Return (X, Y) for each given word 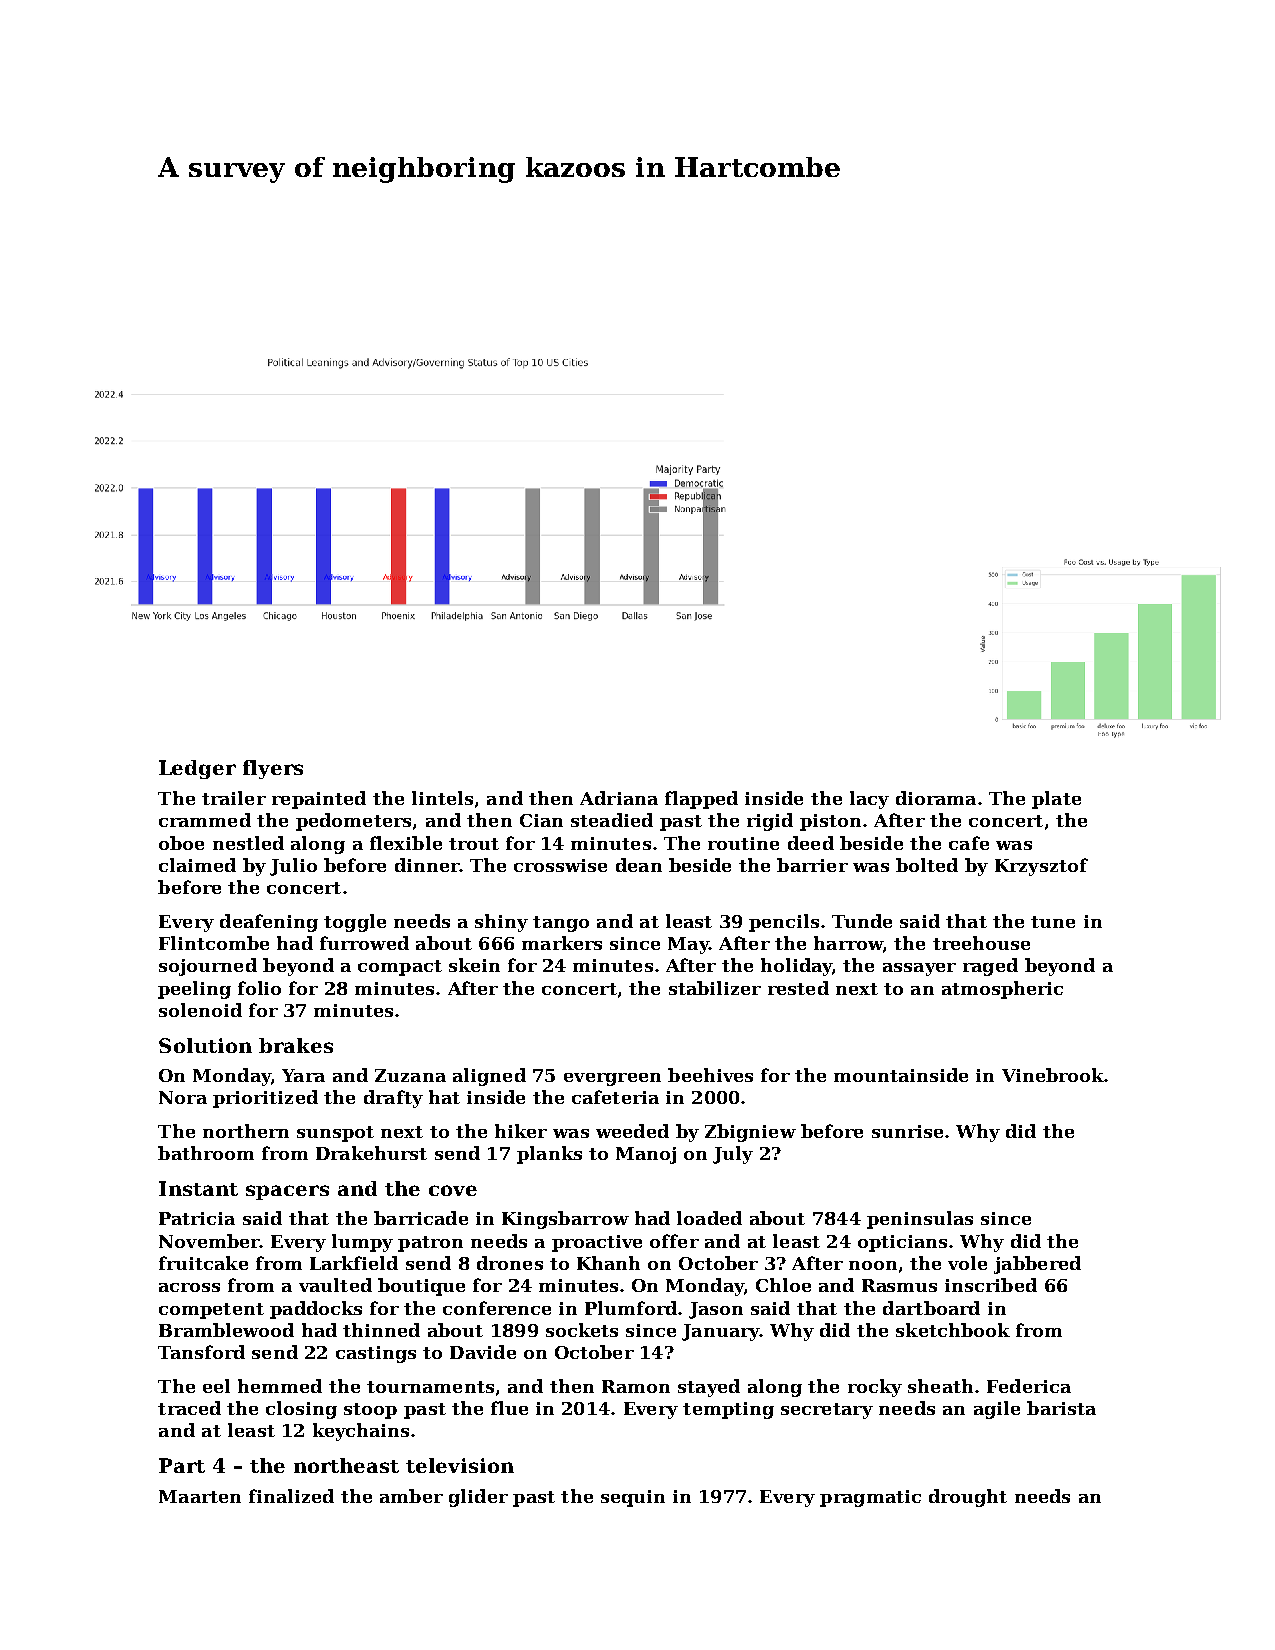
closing (301, 1410)
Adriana (619, 798)
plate (1056, 800)
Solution (205, 1045)
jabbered (1037, 1265)
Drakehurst (371, 1153)
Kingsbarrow (565, 1220)
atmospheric (1002, 990)
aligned (489, 1077)
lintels (442, 798)
